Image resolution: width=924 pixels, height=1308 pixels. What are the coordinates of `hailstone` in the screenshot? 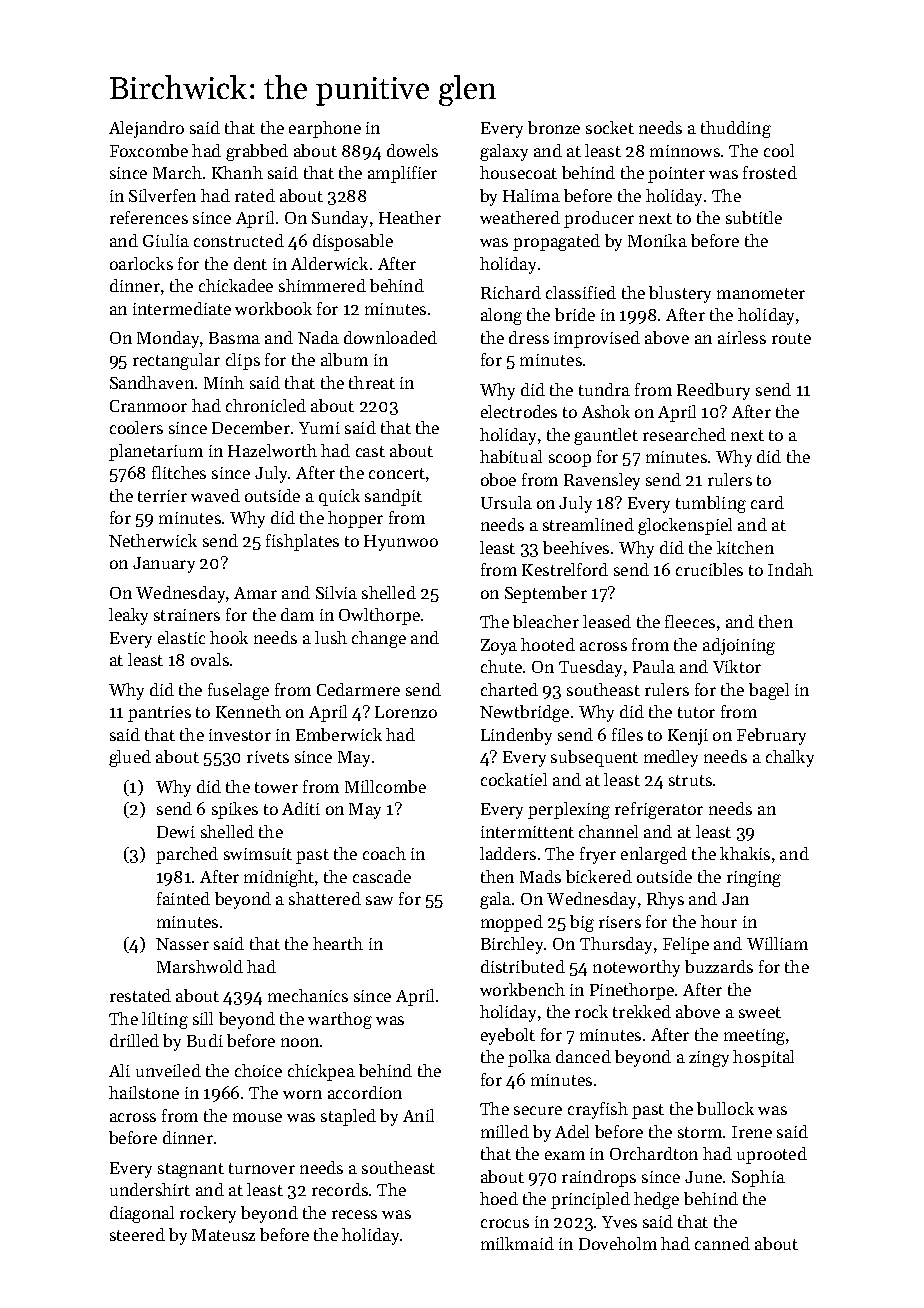 It's located at (144, 1092).
